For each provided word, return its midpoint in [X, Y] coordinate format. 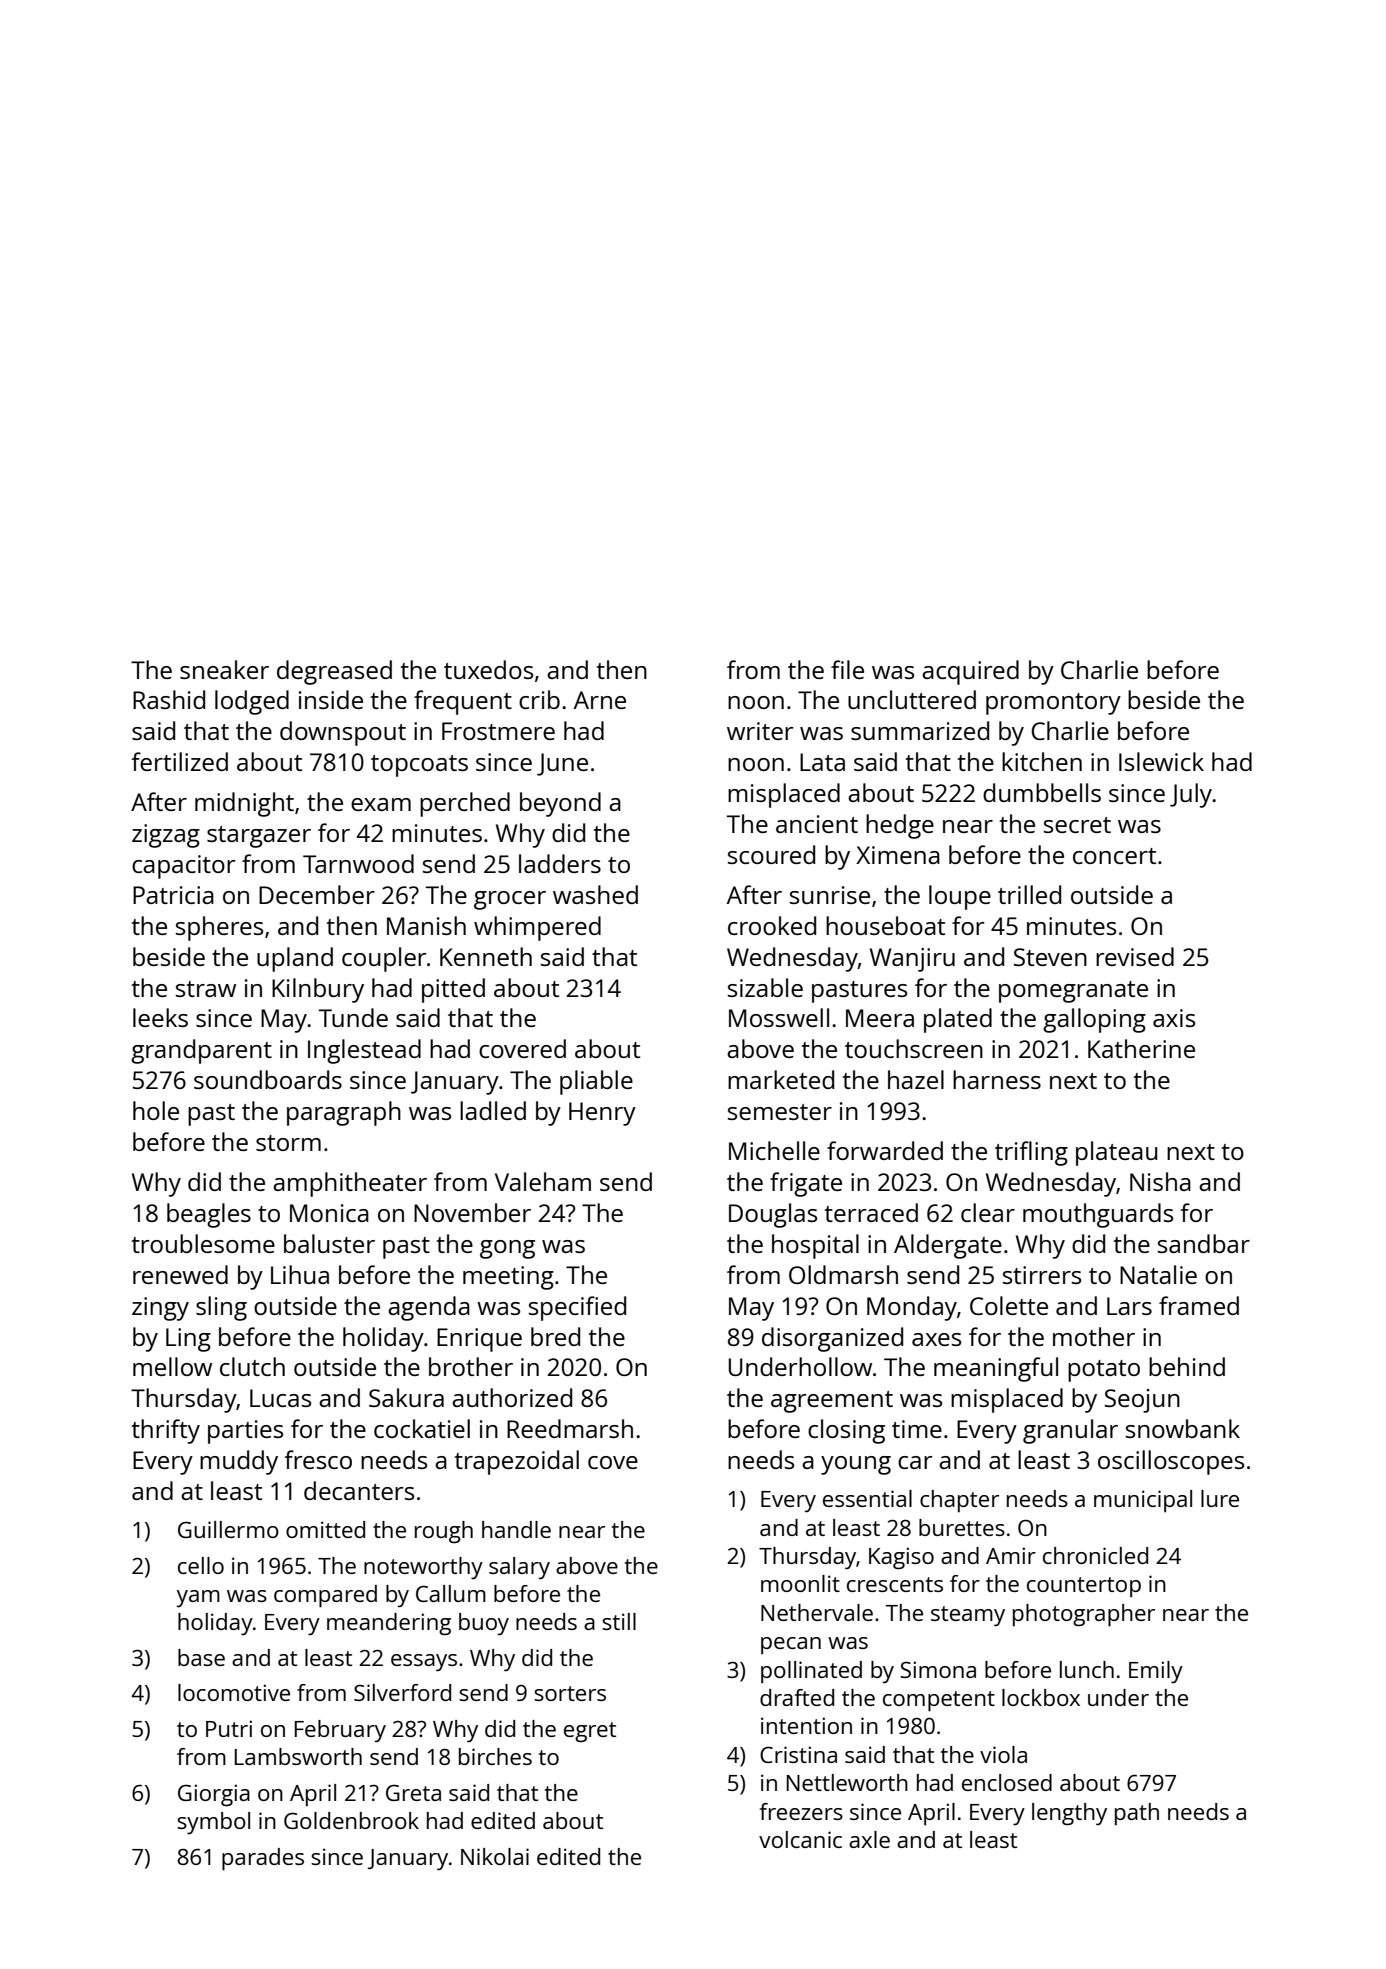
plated [958, 1020]
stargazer [259, 837]
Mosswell [779, 1017]
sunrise [830, 895]
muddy [239, 1462]
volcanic [800, 1839]
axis [1174, 1018]
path [1137, 1814]
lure [1220, 1498]
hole [156, 1110]
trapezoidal [516, 1462]
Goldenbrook [351, 1820]
